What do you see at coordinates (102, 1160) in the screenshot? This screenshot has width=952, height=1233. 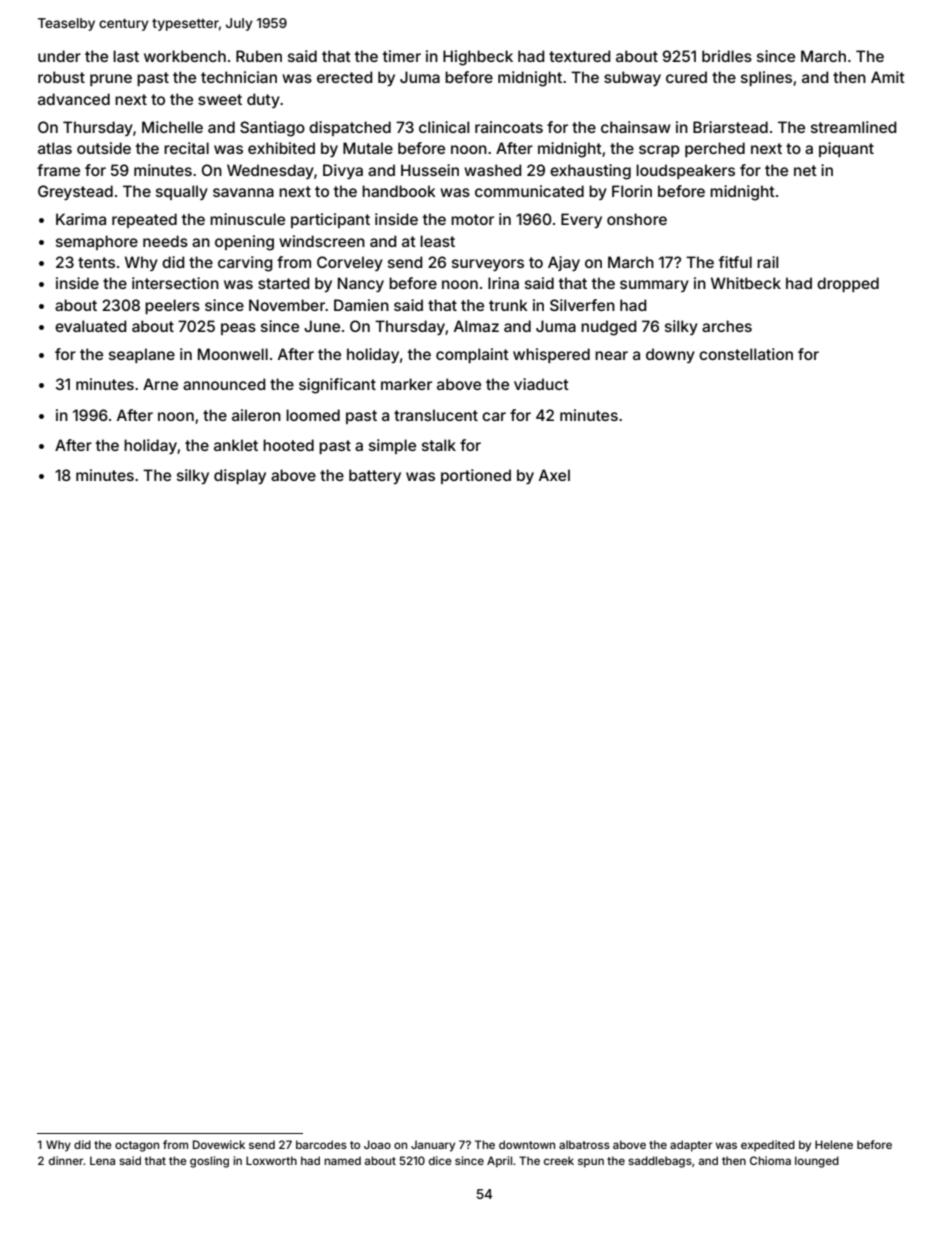 I see `Lena` at bounding box center [102, 1160].
